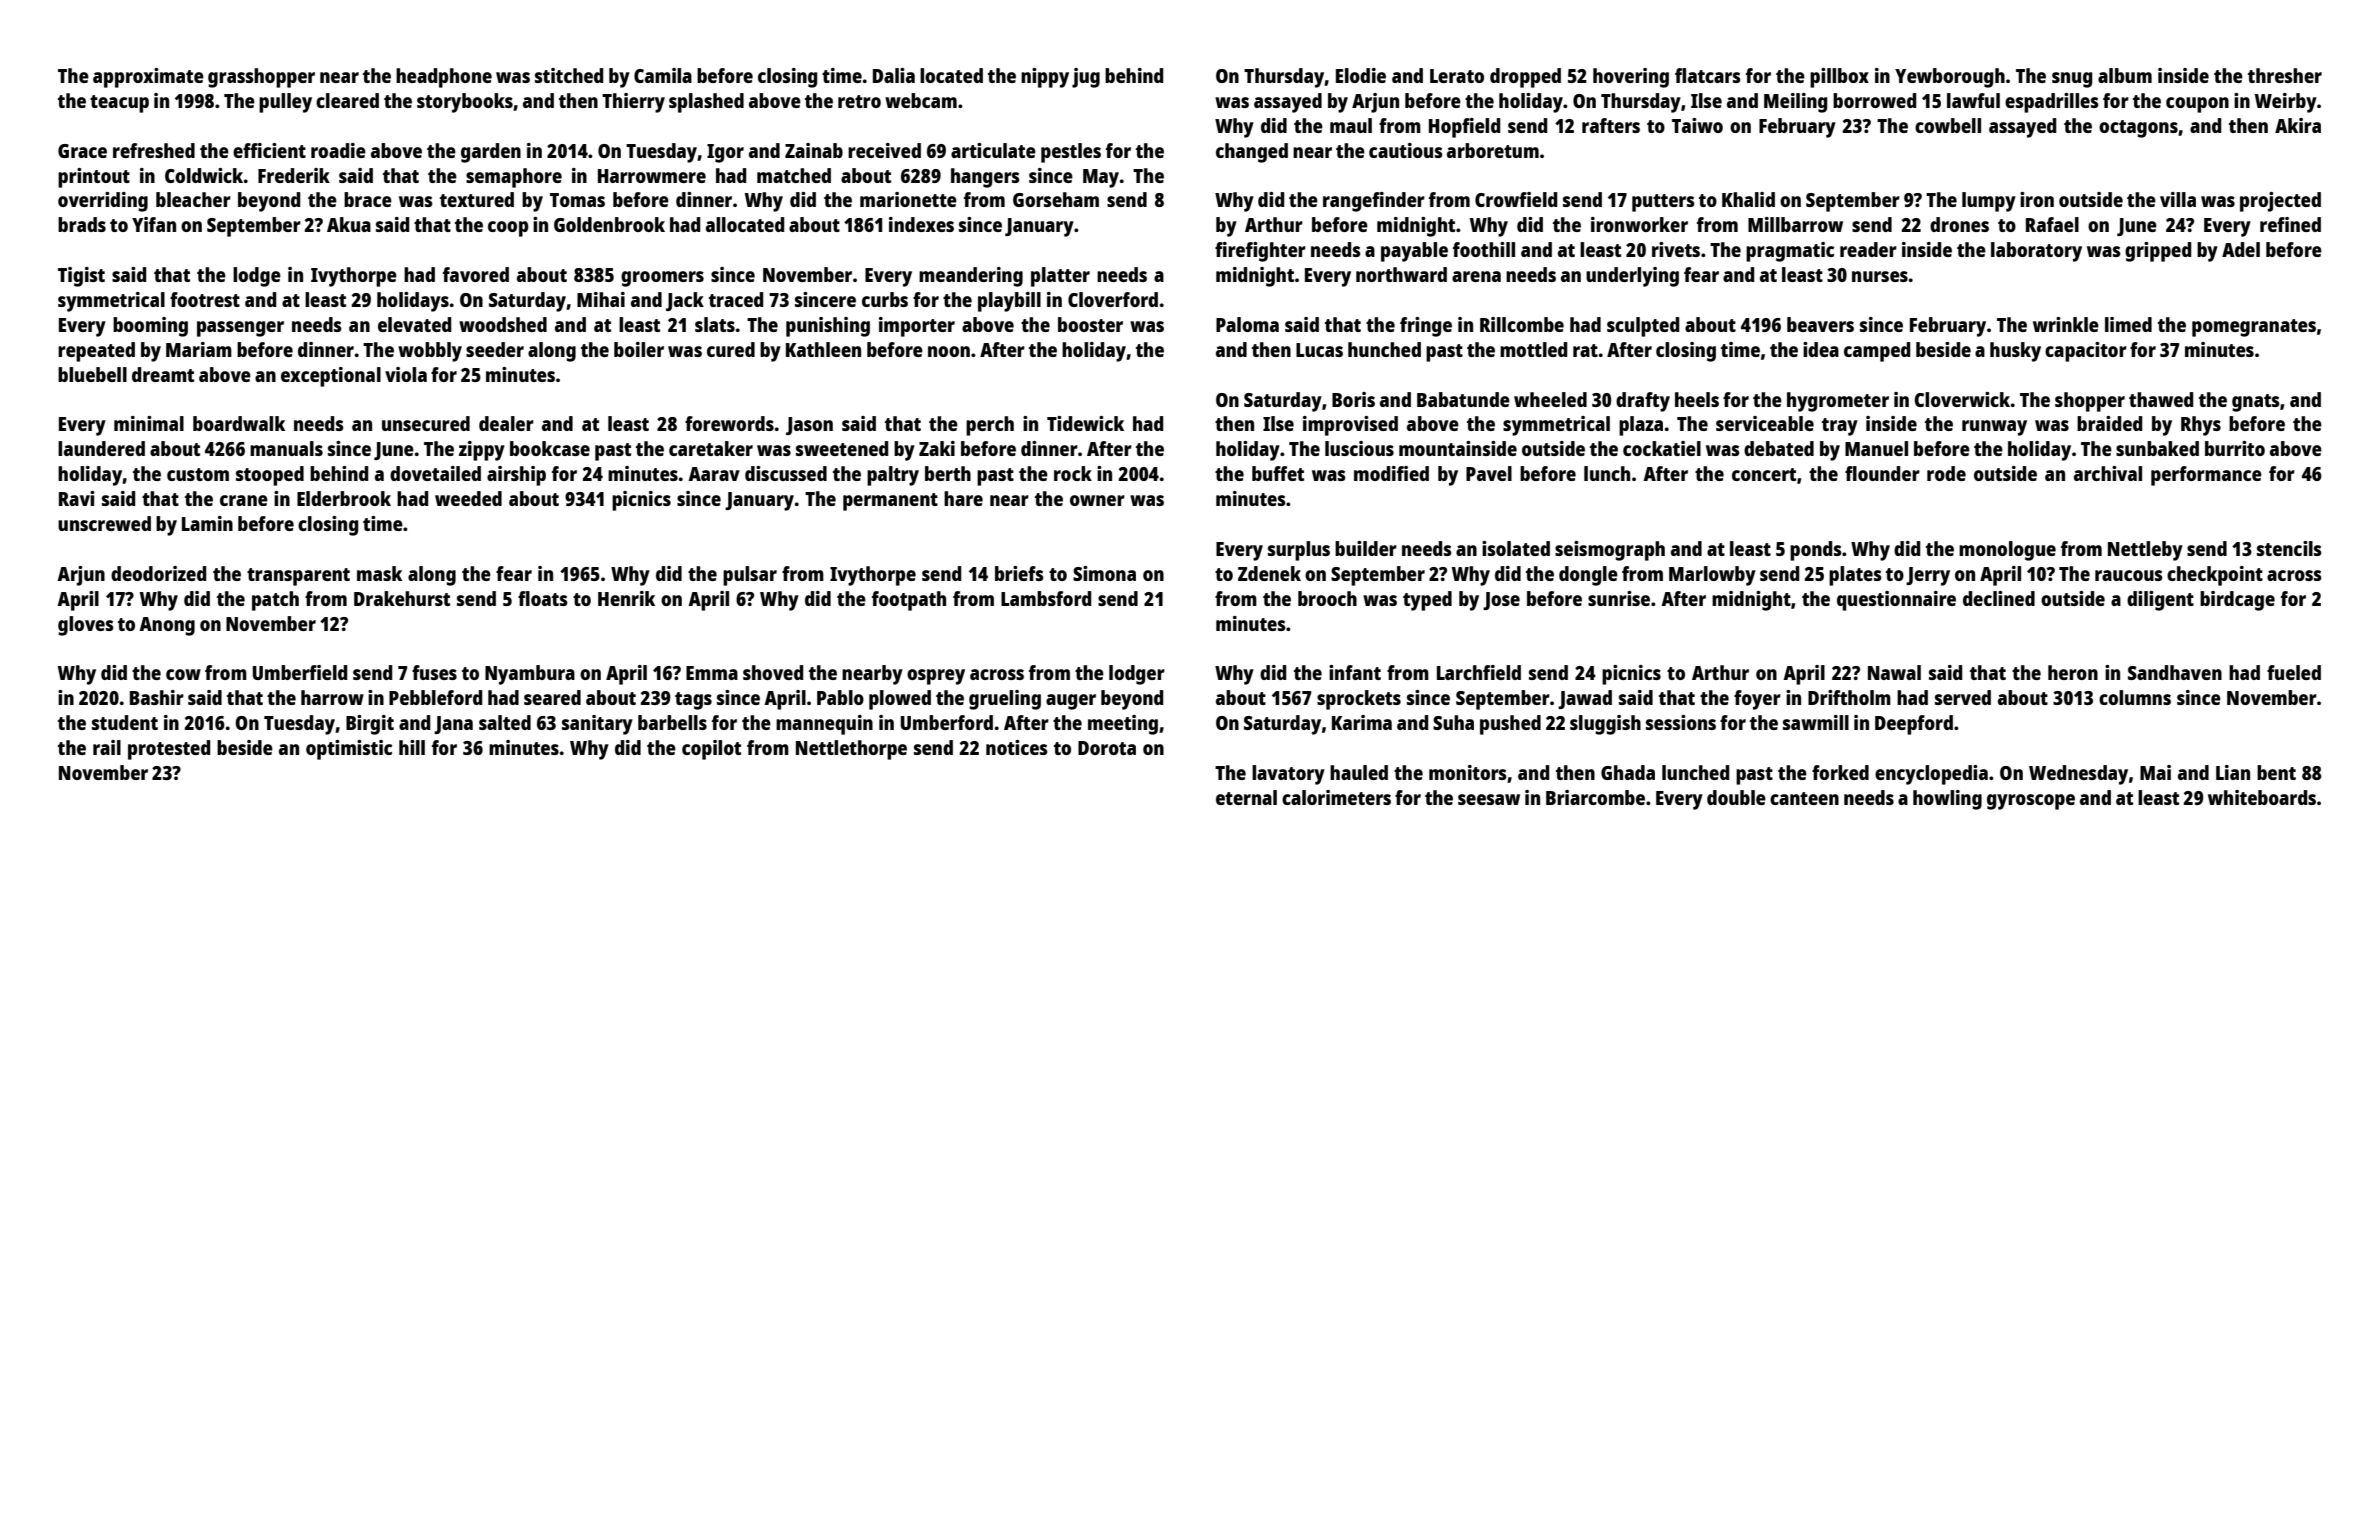 This screenshot has width=2380, height=1540. I want to click on noon, so click(949, 351).
